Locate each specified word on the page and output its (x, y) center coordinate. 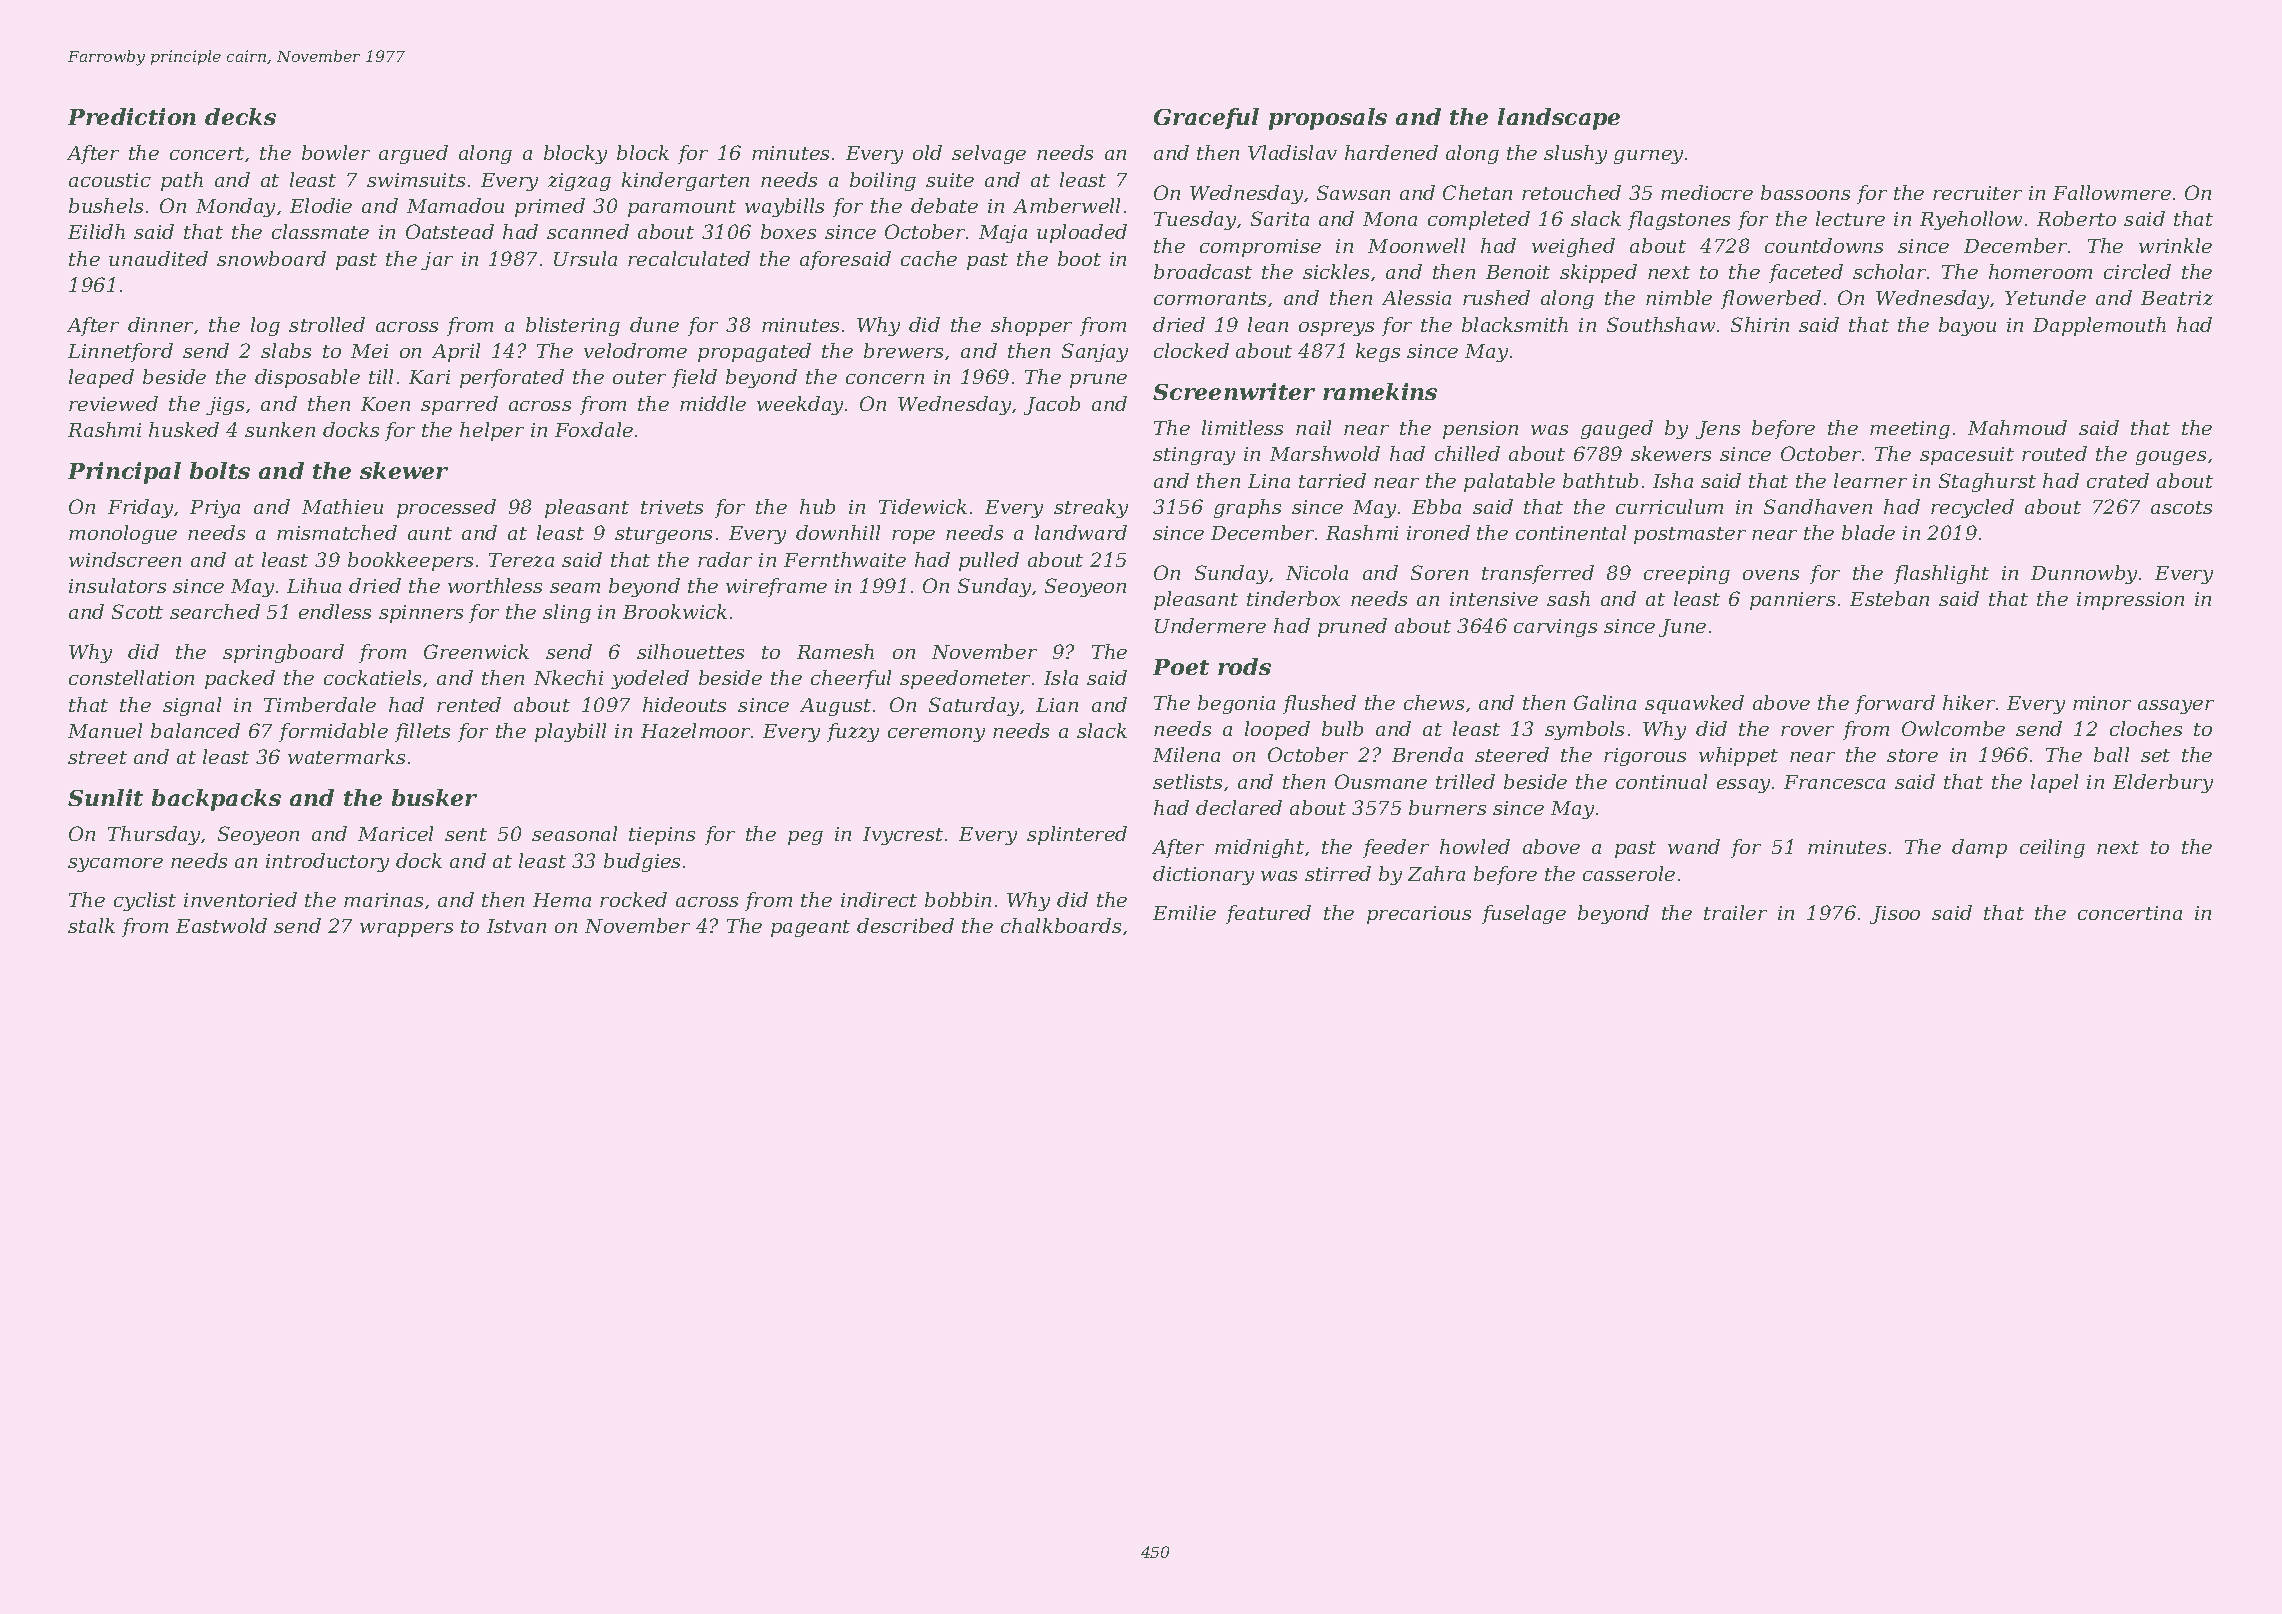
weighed (1573, 247)
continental (1571, 532)
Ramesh (835, 651)
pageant (810, 928)
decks (240, 116)
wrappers (406, 930)
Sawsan (1353, 192)
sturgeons (663, 535)
